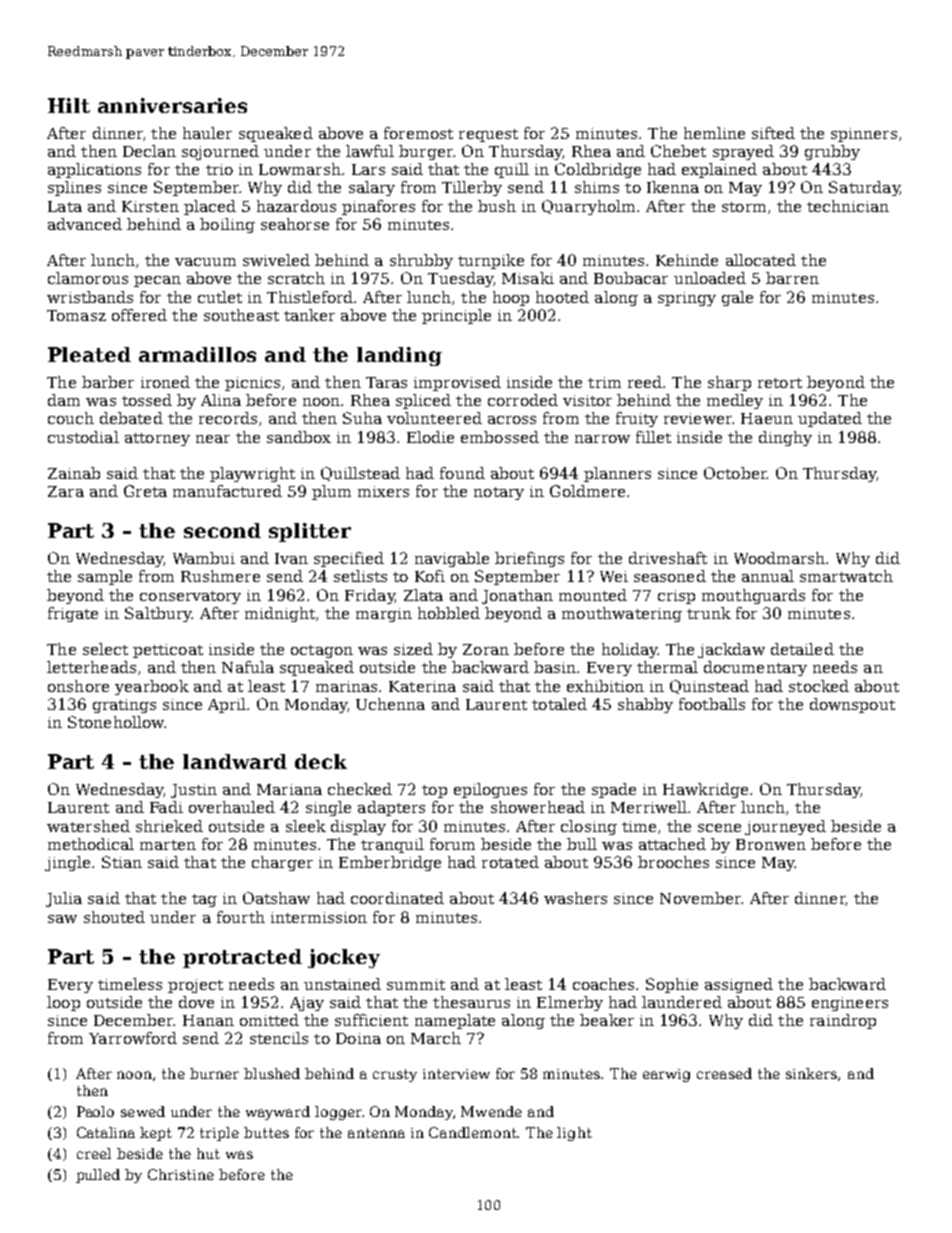  Describe the element at coordinates (94, 170) in the page. I see `applications` at that location.
